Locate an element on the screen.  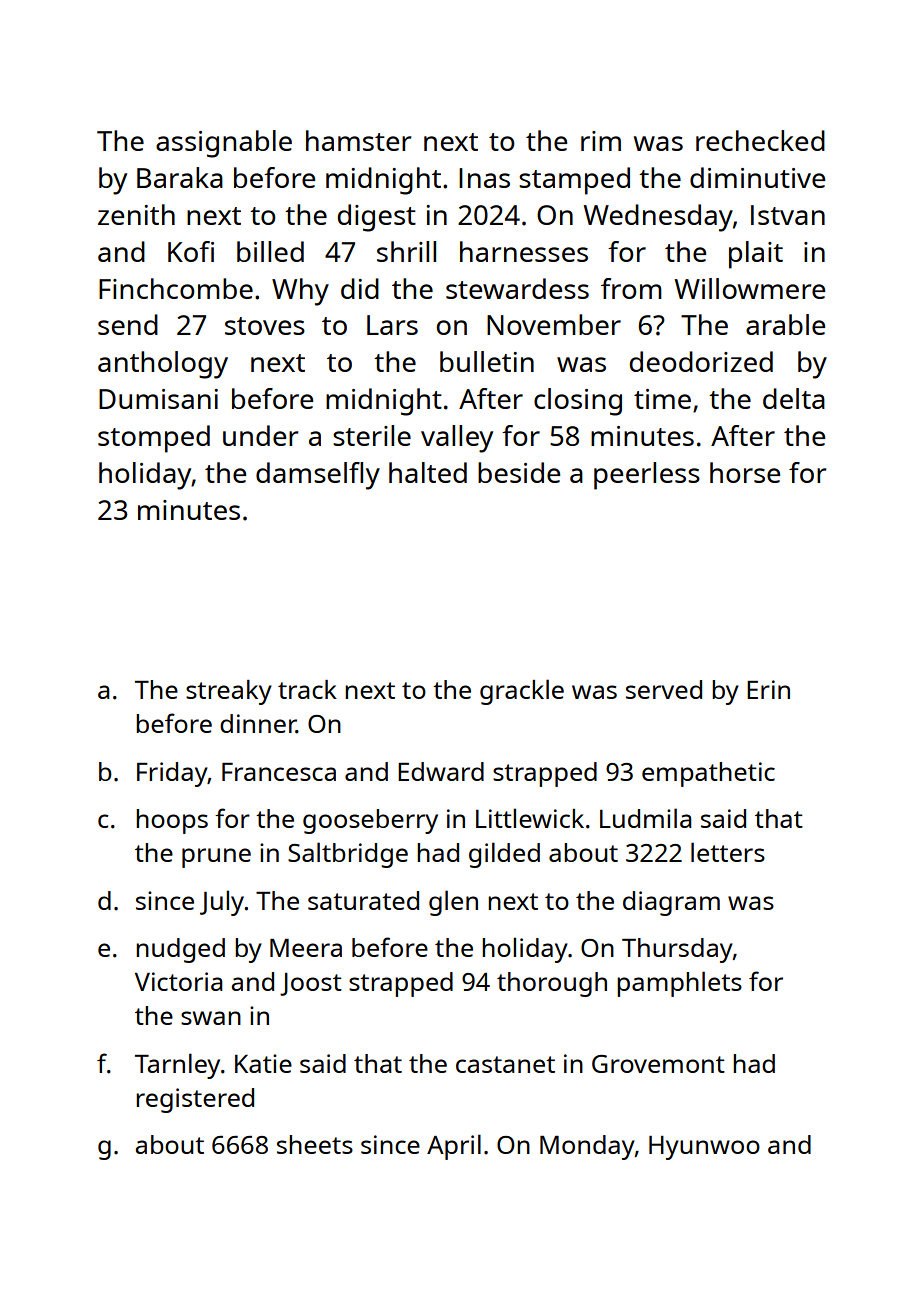
rechecked is located at coordinates (760, 140).
